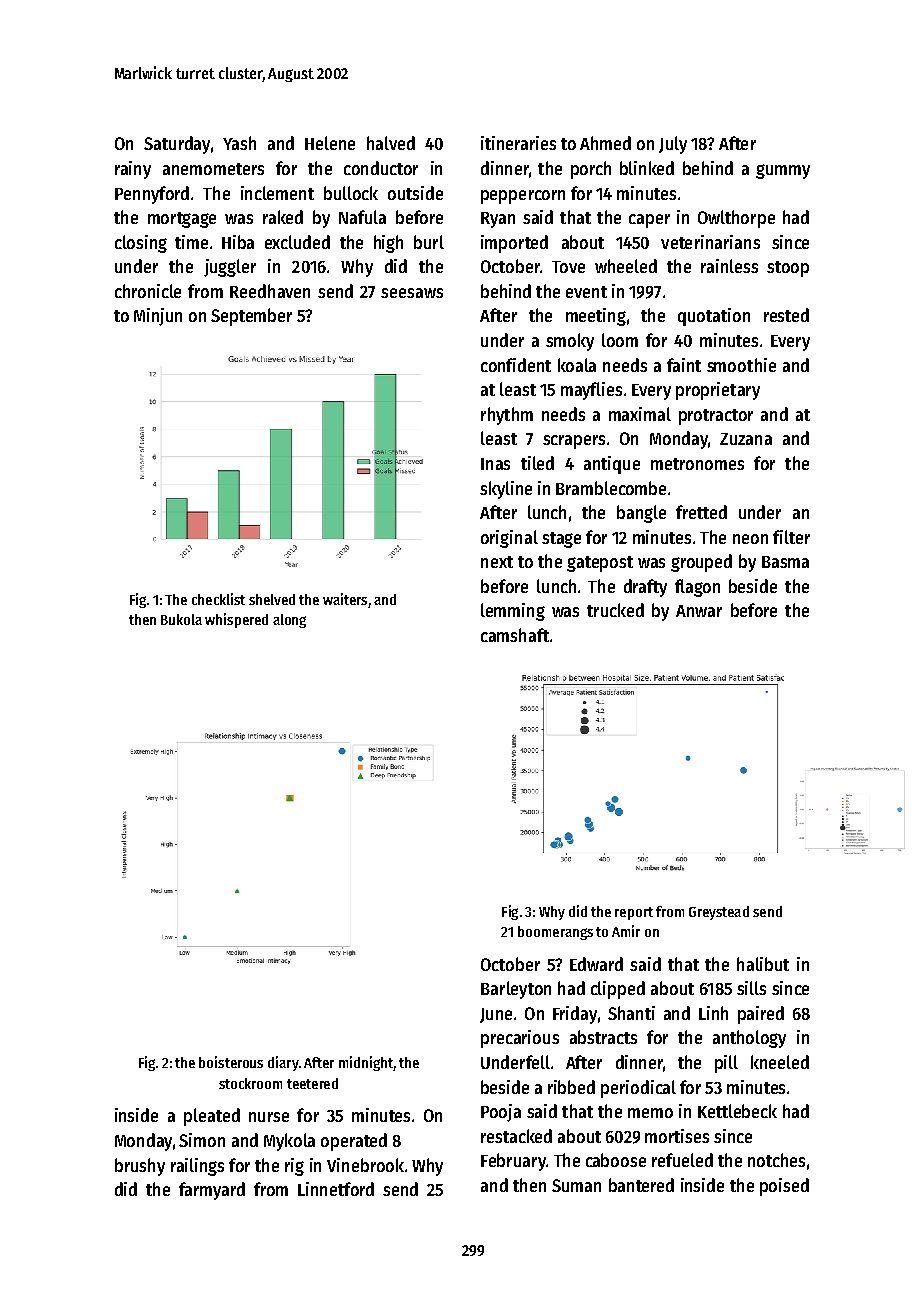 Image resolution: width=924 pixels, height=1314 pixels. Describe the element at coordinates (726, 1064) in the document. I see `pill` at that location.
